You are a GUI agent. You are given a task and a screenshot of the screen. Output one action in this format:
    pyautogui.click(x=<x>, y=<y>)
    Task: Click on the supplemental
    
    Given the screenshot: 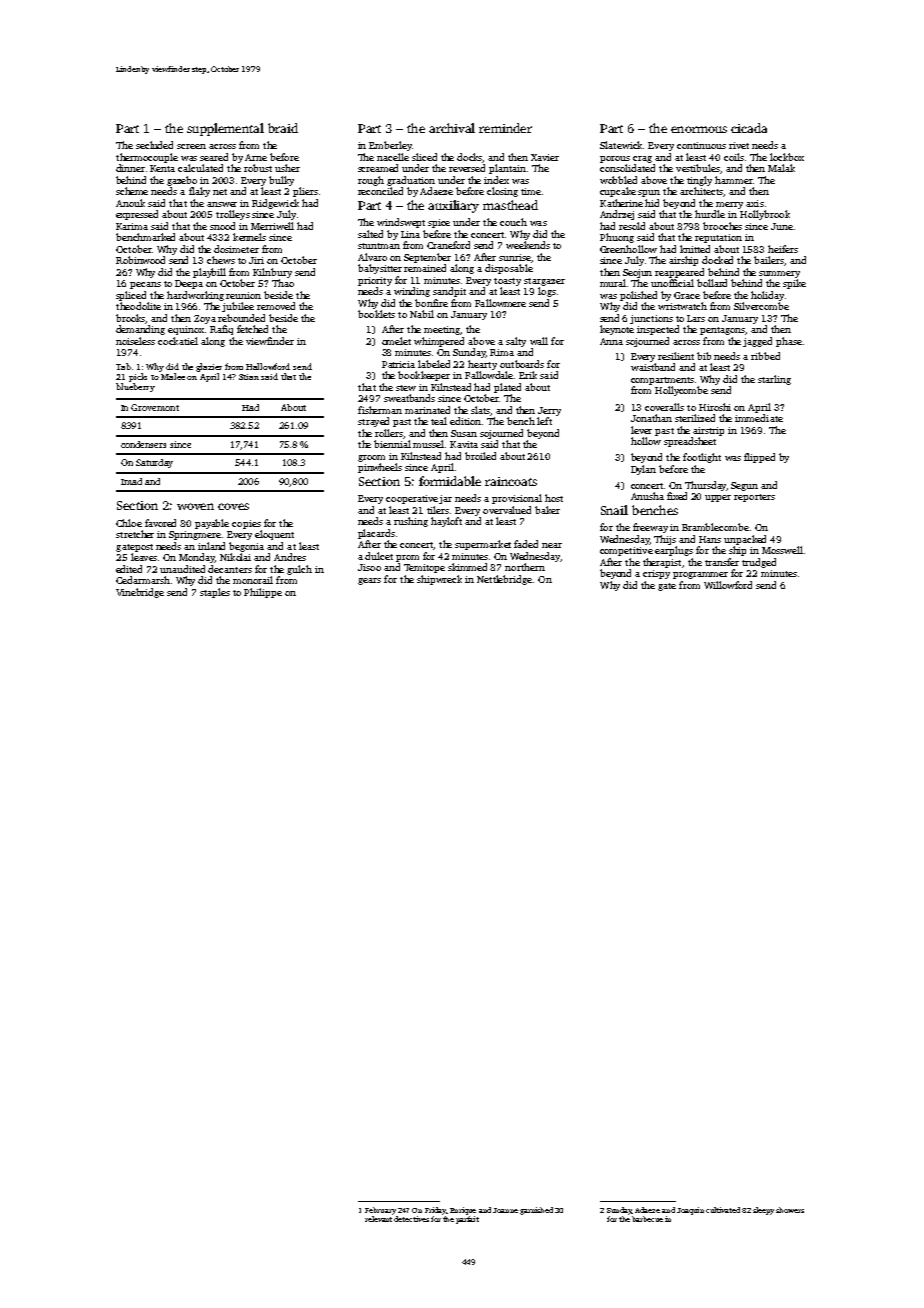 What is the action you would take?
    pyautogui.click(x=225, y=129)
